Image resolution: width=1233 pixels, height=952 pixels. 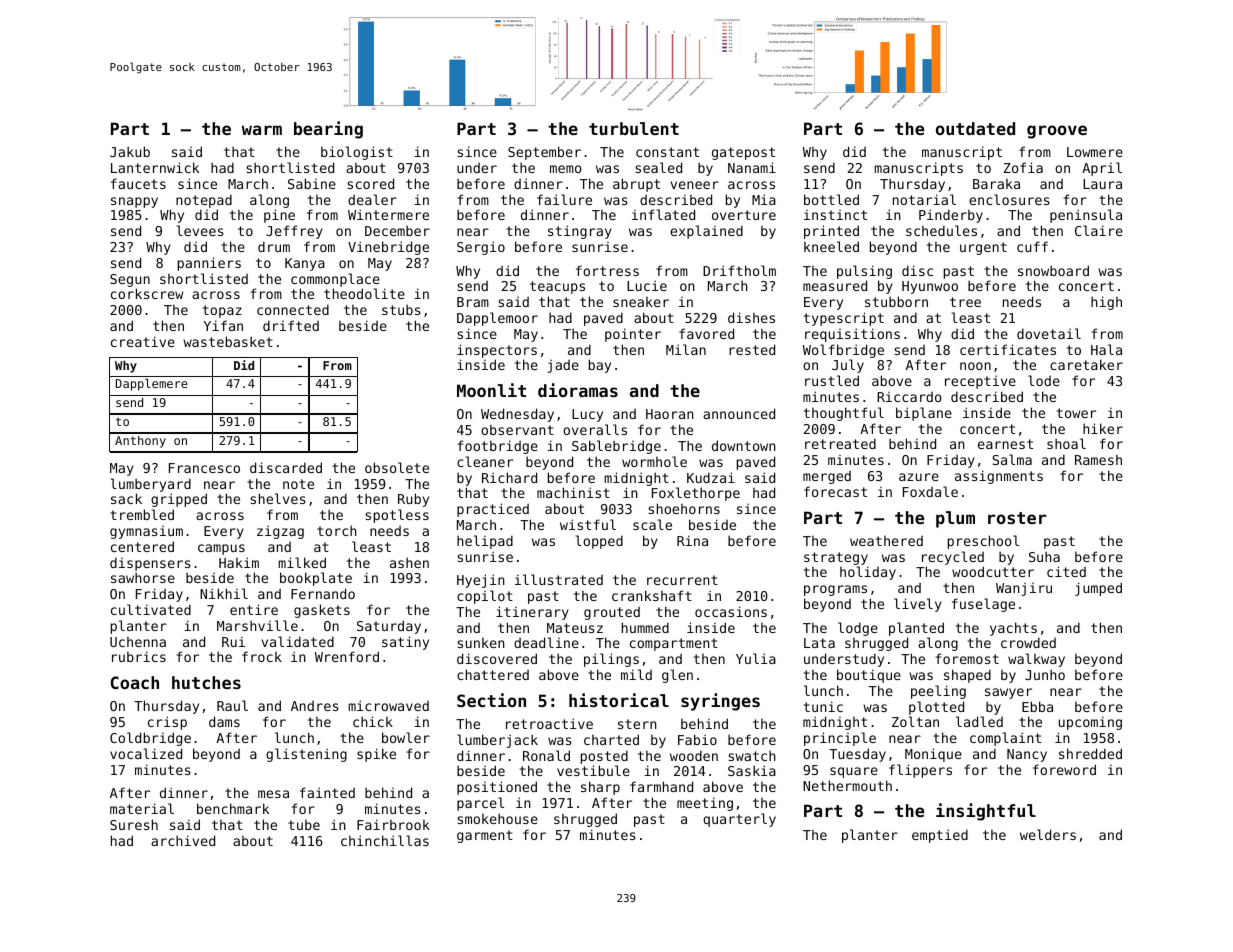 I want to click on wormhole, so click(x=654, y=461).
